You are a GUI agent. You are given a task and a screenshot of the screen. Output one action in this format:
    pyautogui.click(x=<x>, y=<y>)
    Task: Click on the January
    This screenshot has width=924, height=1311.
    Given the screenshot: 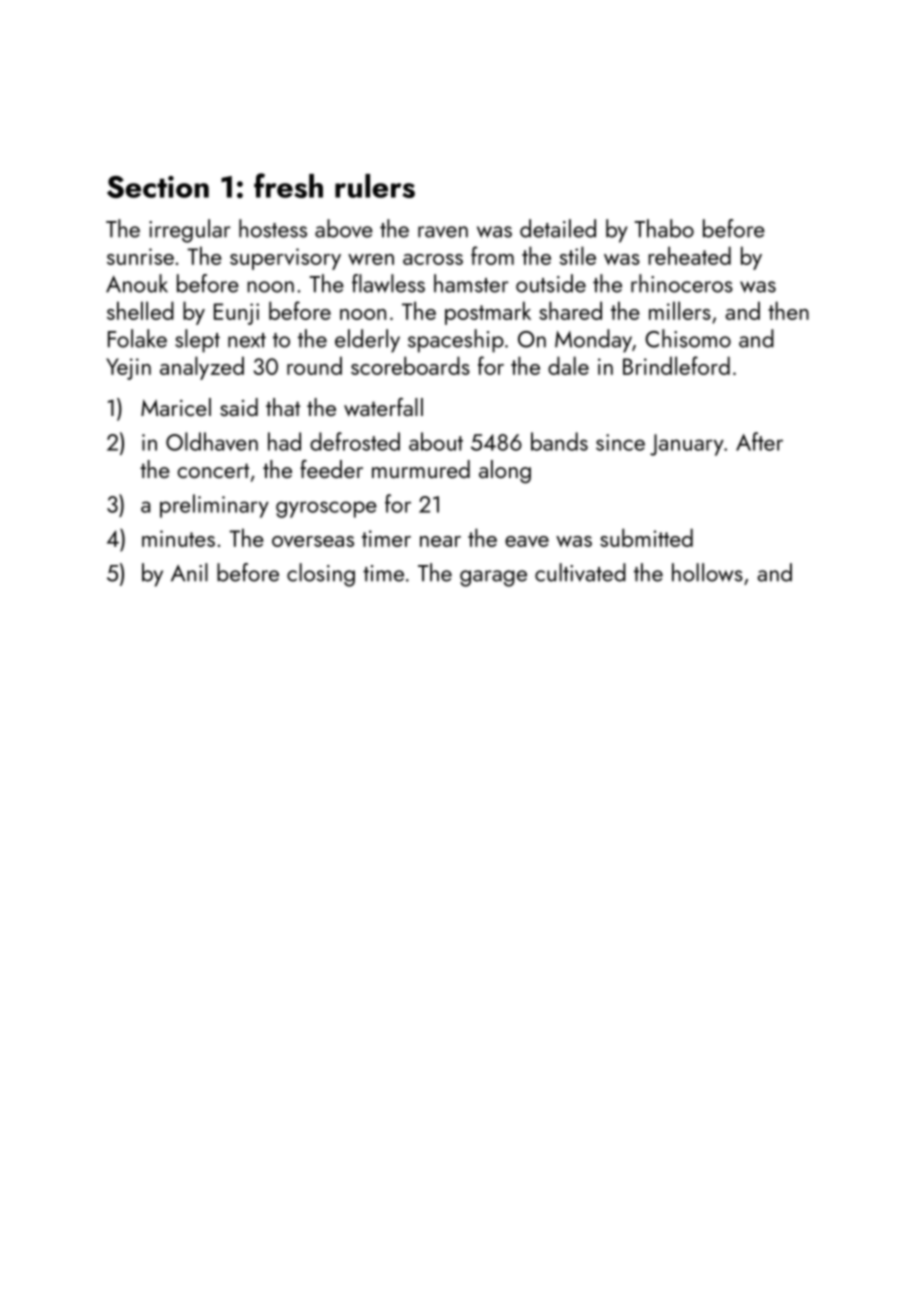 What is the action you would take?
    pyautogui.click(x=687, y=445)
